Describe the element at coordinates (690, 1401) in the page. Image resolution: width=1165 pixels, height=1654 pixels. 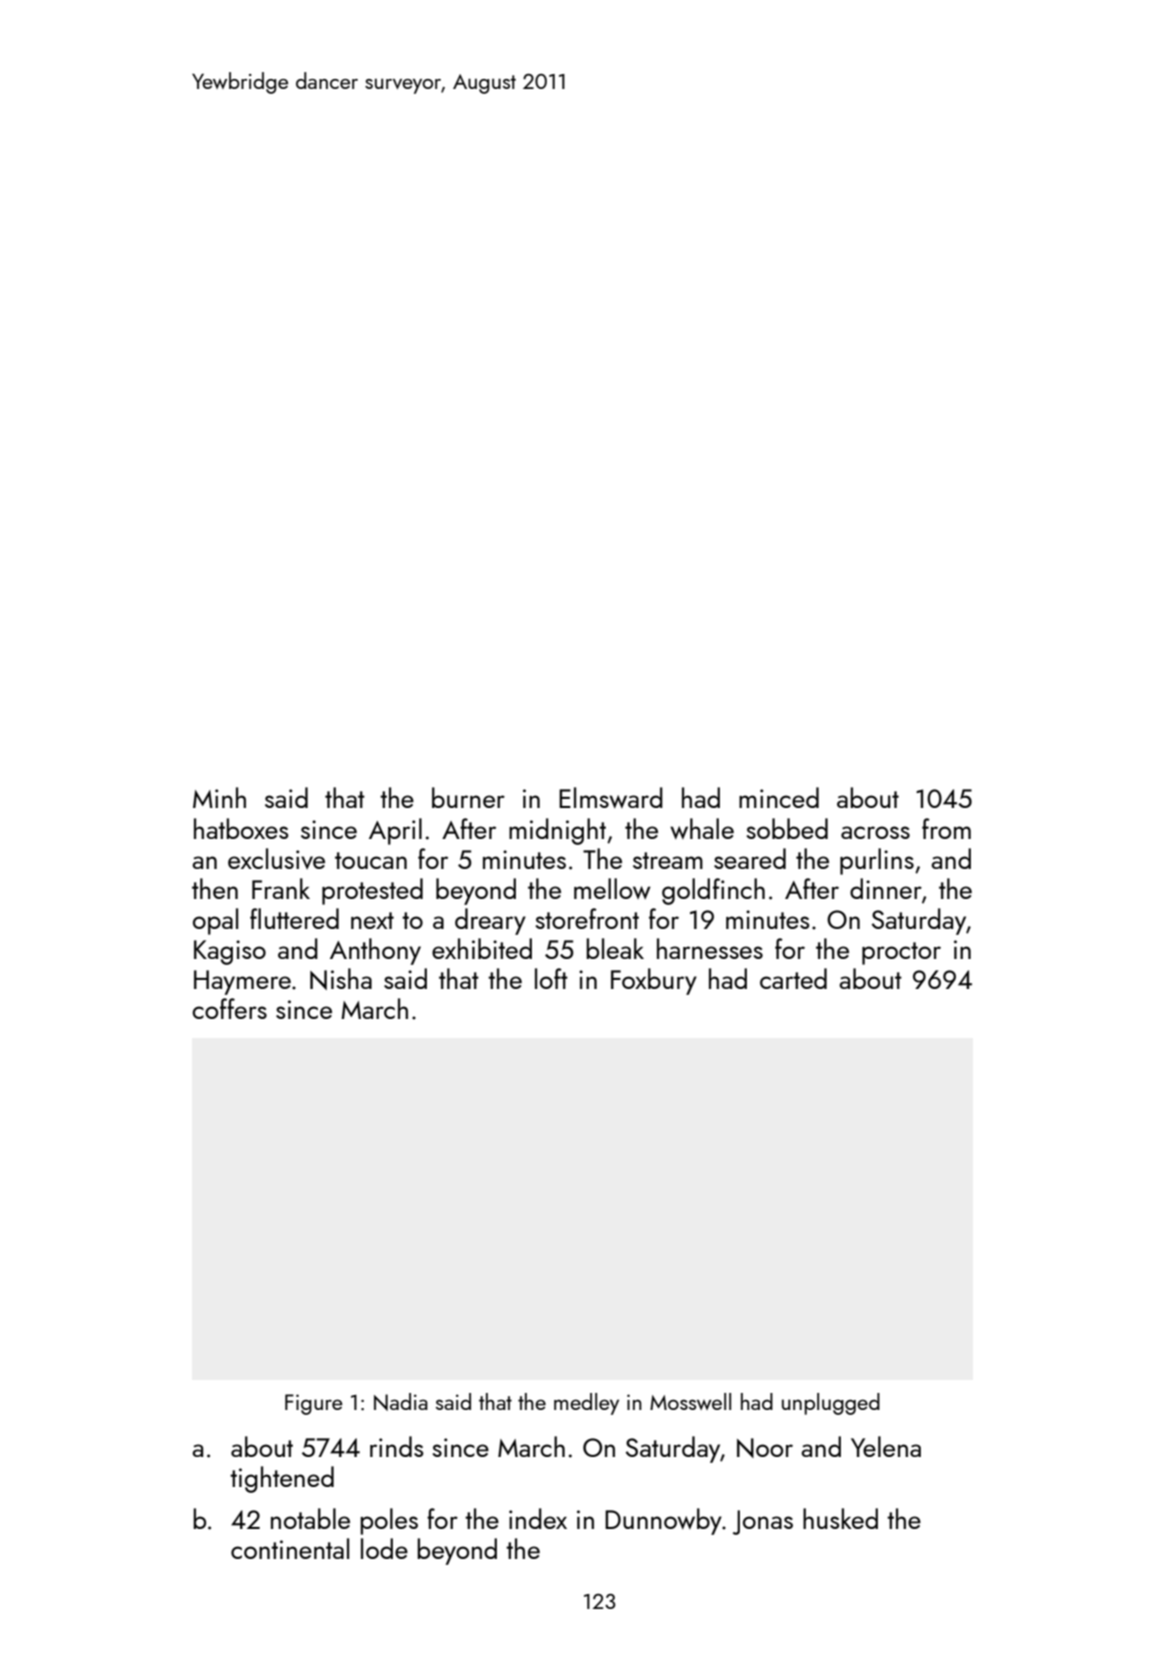
I see `Mosswell` at that location.
